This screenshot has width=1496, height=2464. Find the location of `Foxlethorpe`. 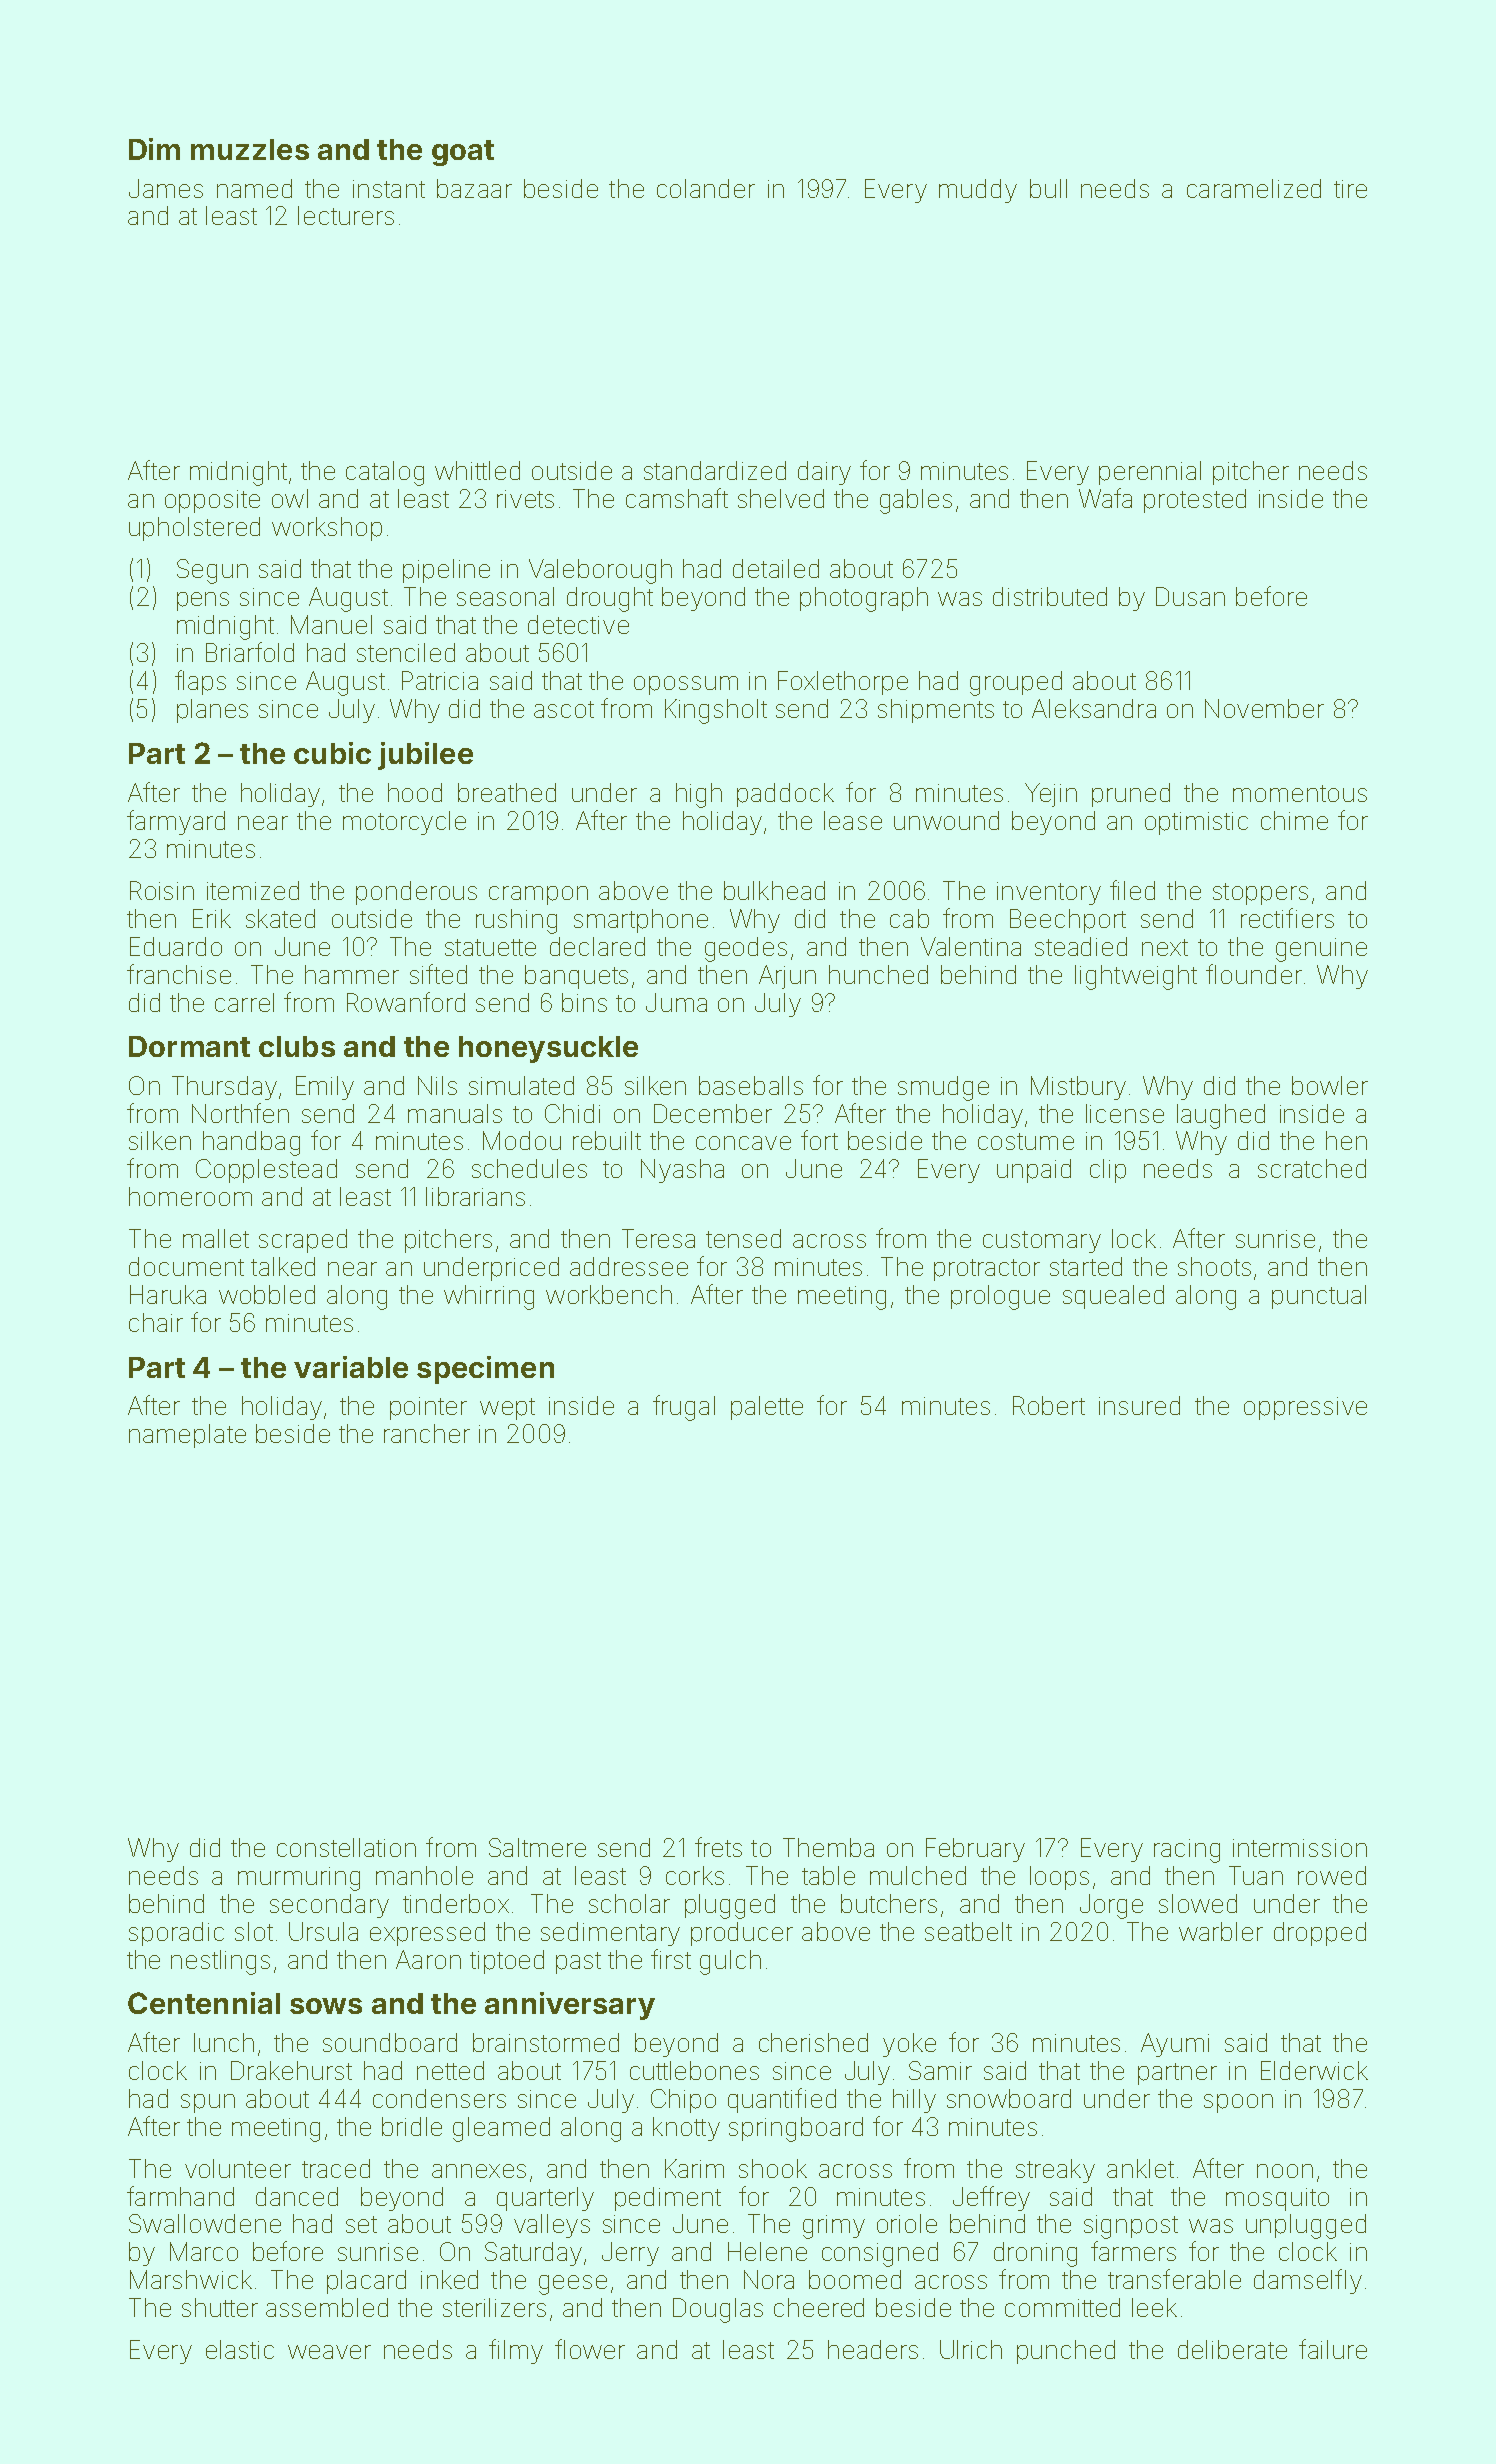

Foxlethorpe is located at coordinates (843, 683).
